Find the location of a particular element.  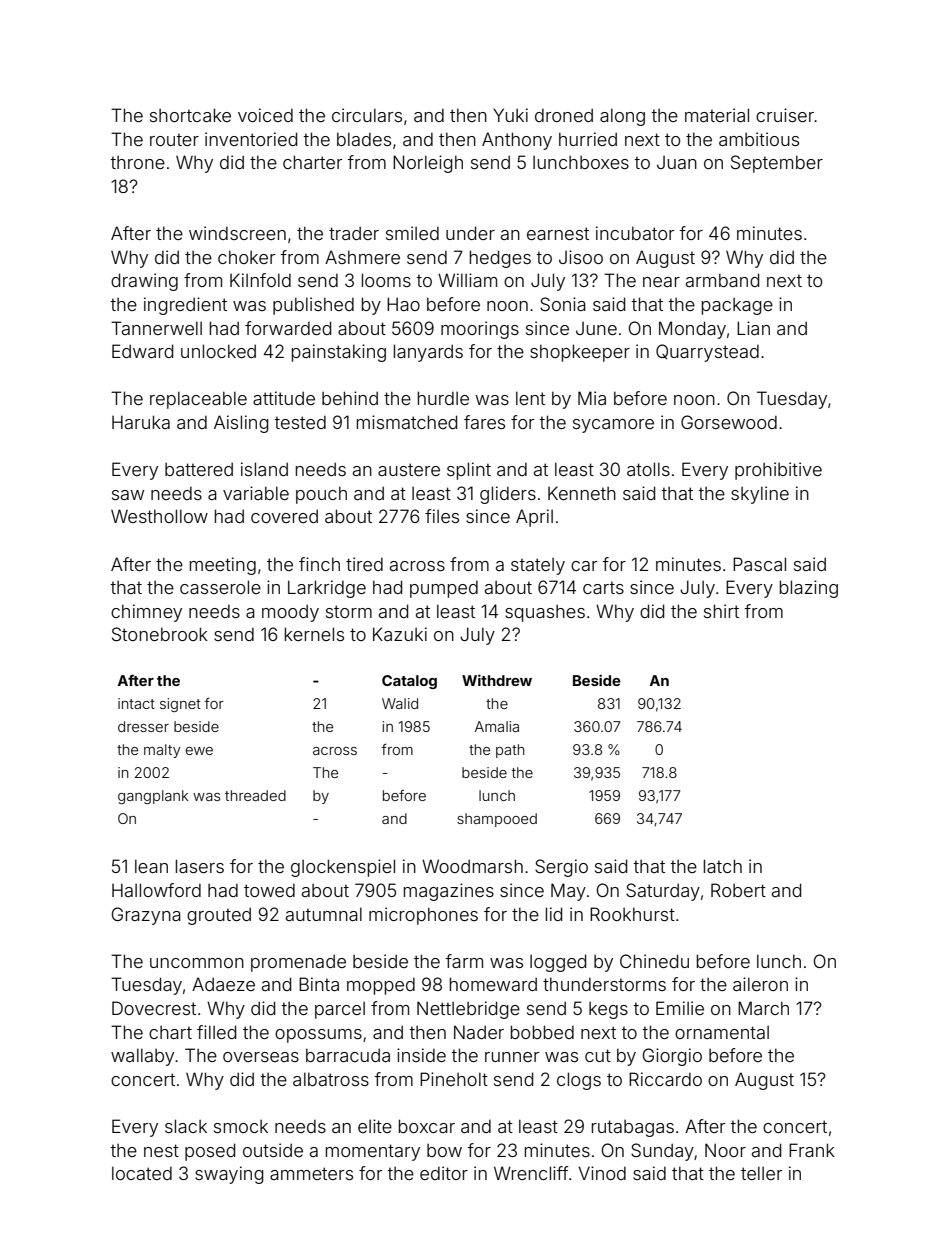

windscreen is located at coordinates (237, 233).
